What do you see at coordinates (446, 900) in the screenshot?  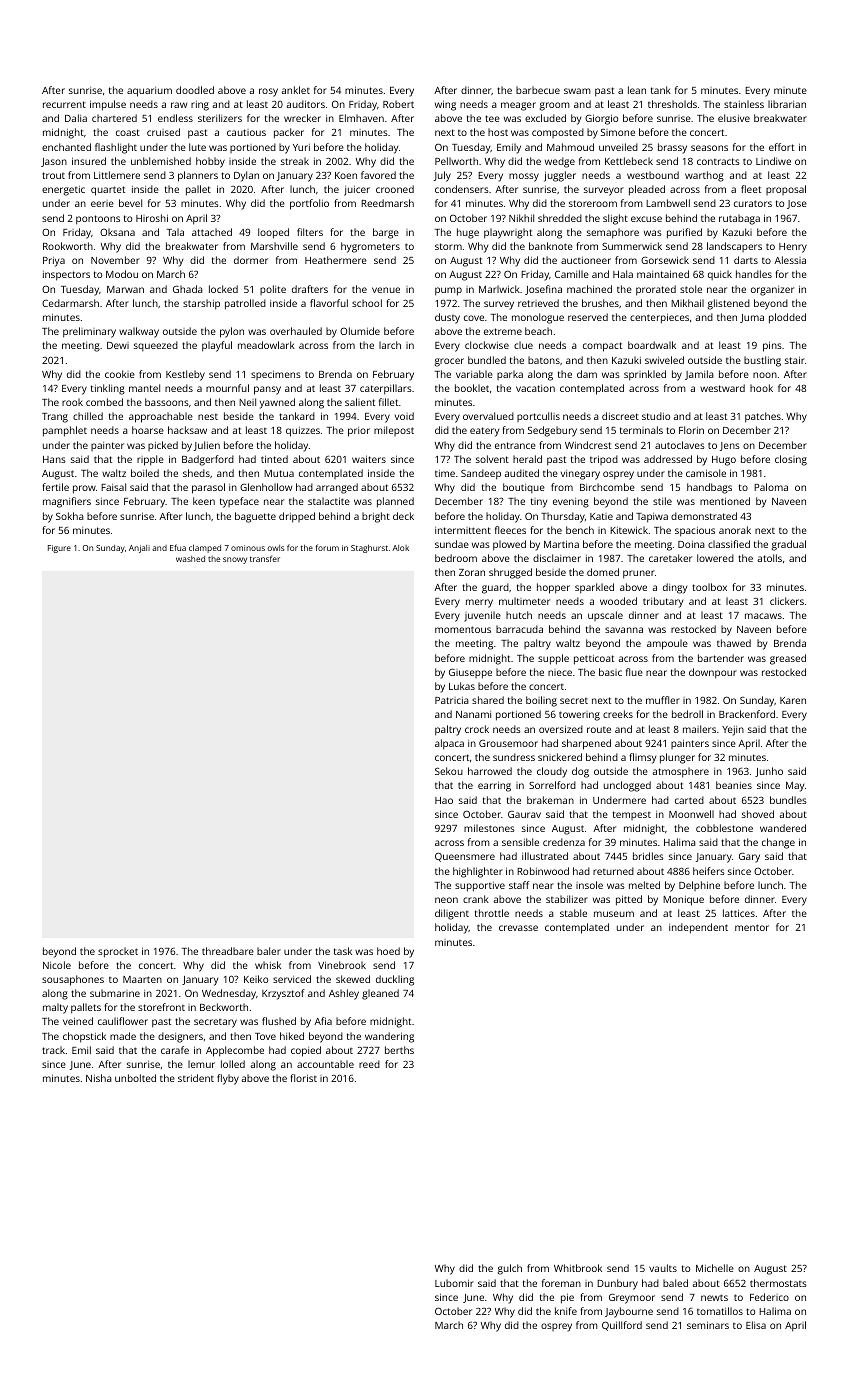 I see `neon` at bounding box center [446, 900].
